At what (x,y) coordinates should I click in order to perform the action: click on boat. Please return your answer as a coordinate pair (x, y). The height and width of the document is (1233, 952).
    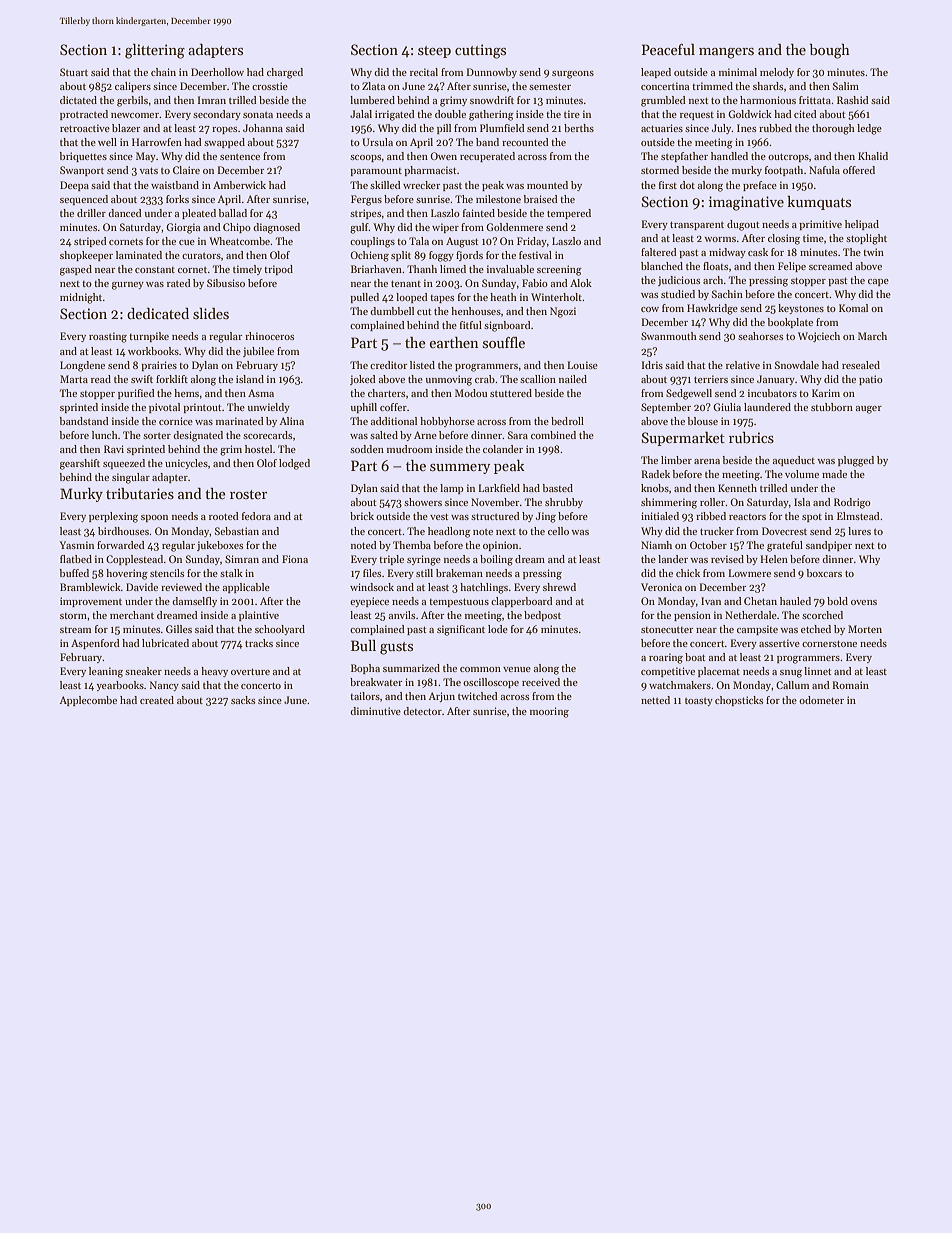
    Looking at the image, I should click on (695, 657).
